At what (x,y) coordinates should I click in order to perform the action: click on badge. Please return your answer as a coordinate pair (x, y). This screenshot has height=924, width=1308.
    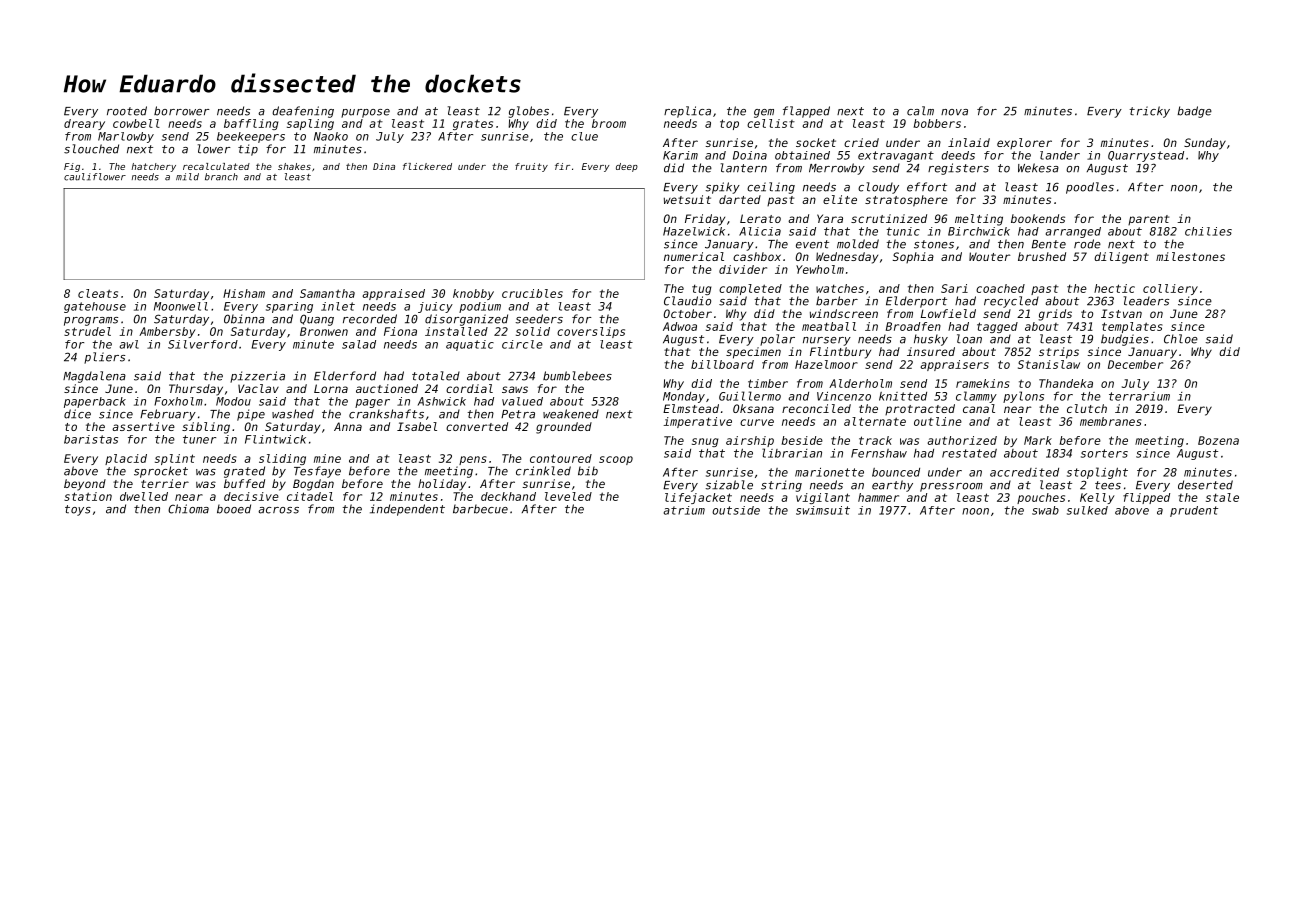
    Looking at the image, I should click on (1194, 112).
